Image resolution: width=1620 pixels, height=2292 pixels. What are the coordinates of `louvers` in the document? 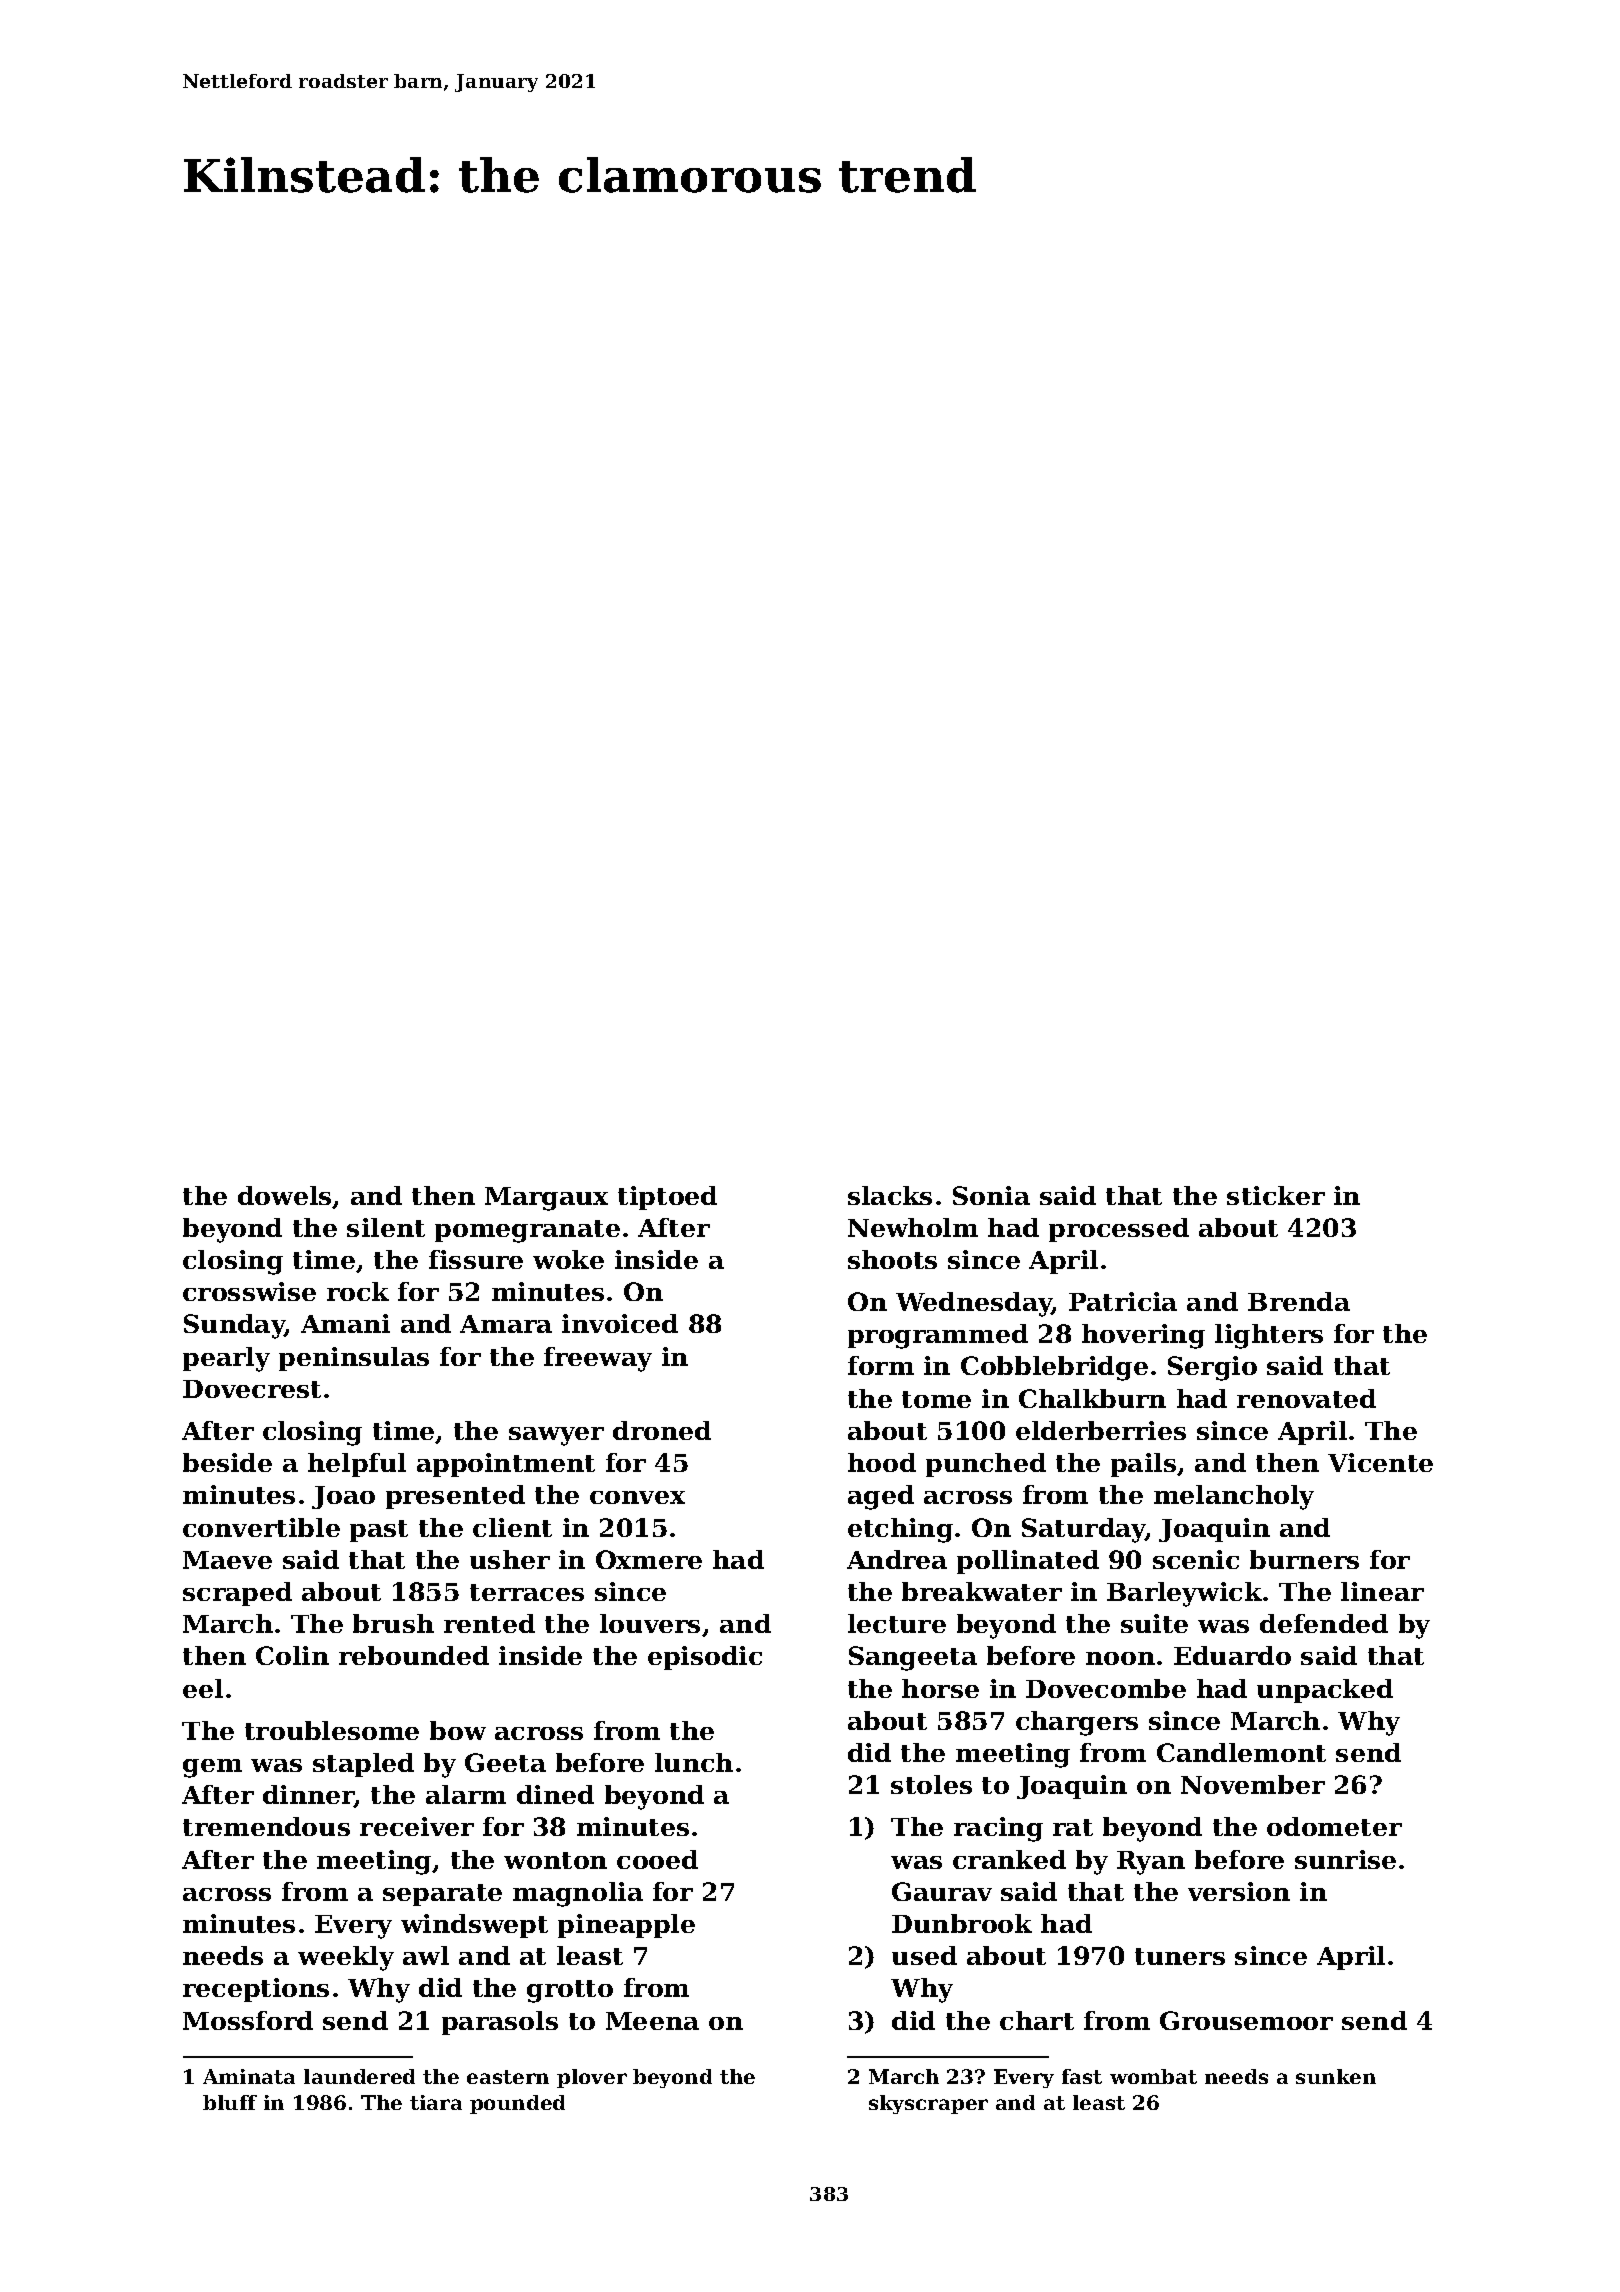 It's located at (650, 1623).
